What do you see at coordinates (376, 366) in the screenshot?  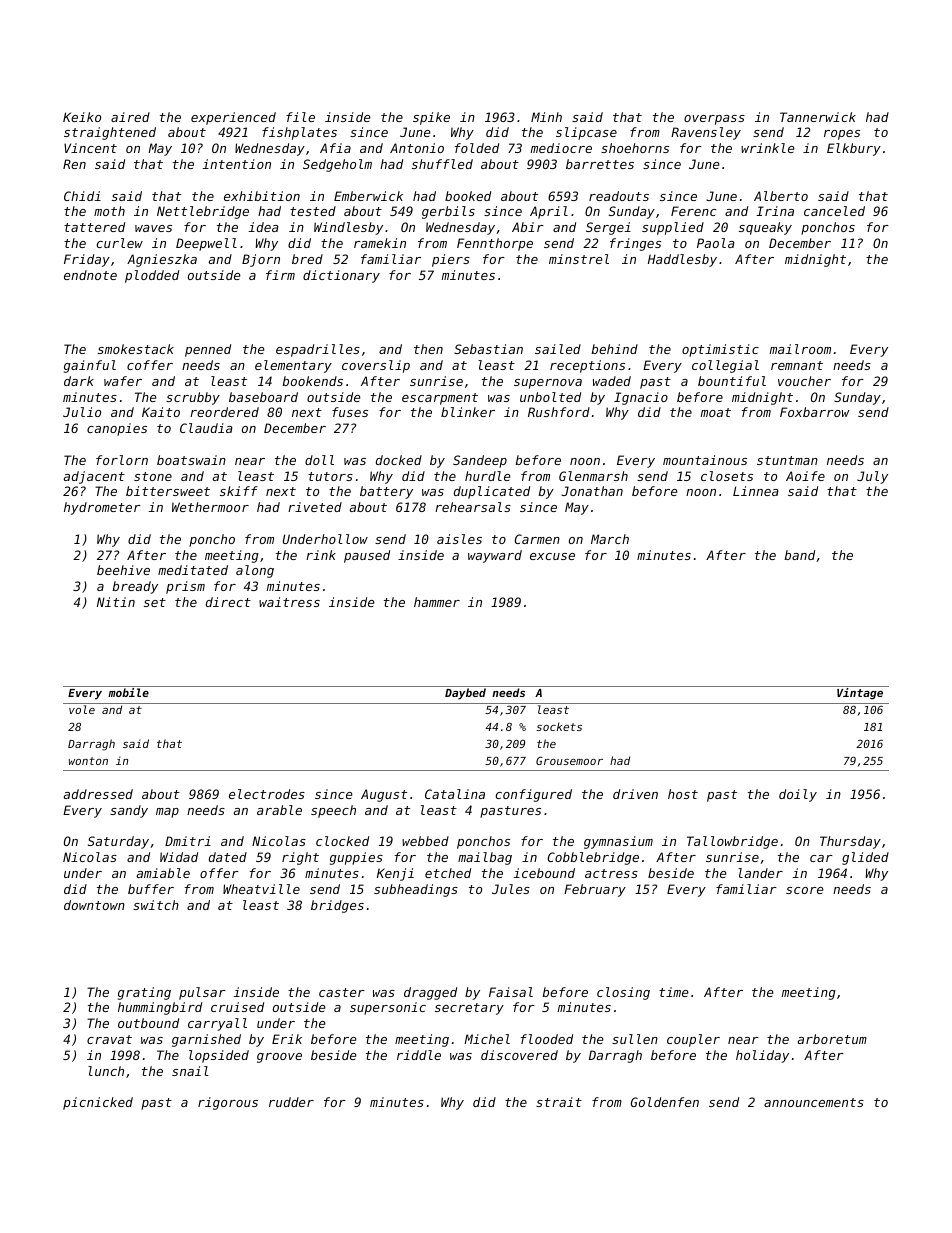 I see `coverslip` at bounding box center [376, 366].
